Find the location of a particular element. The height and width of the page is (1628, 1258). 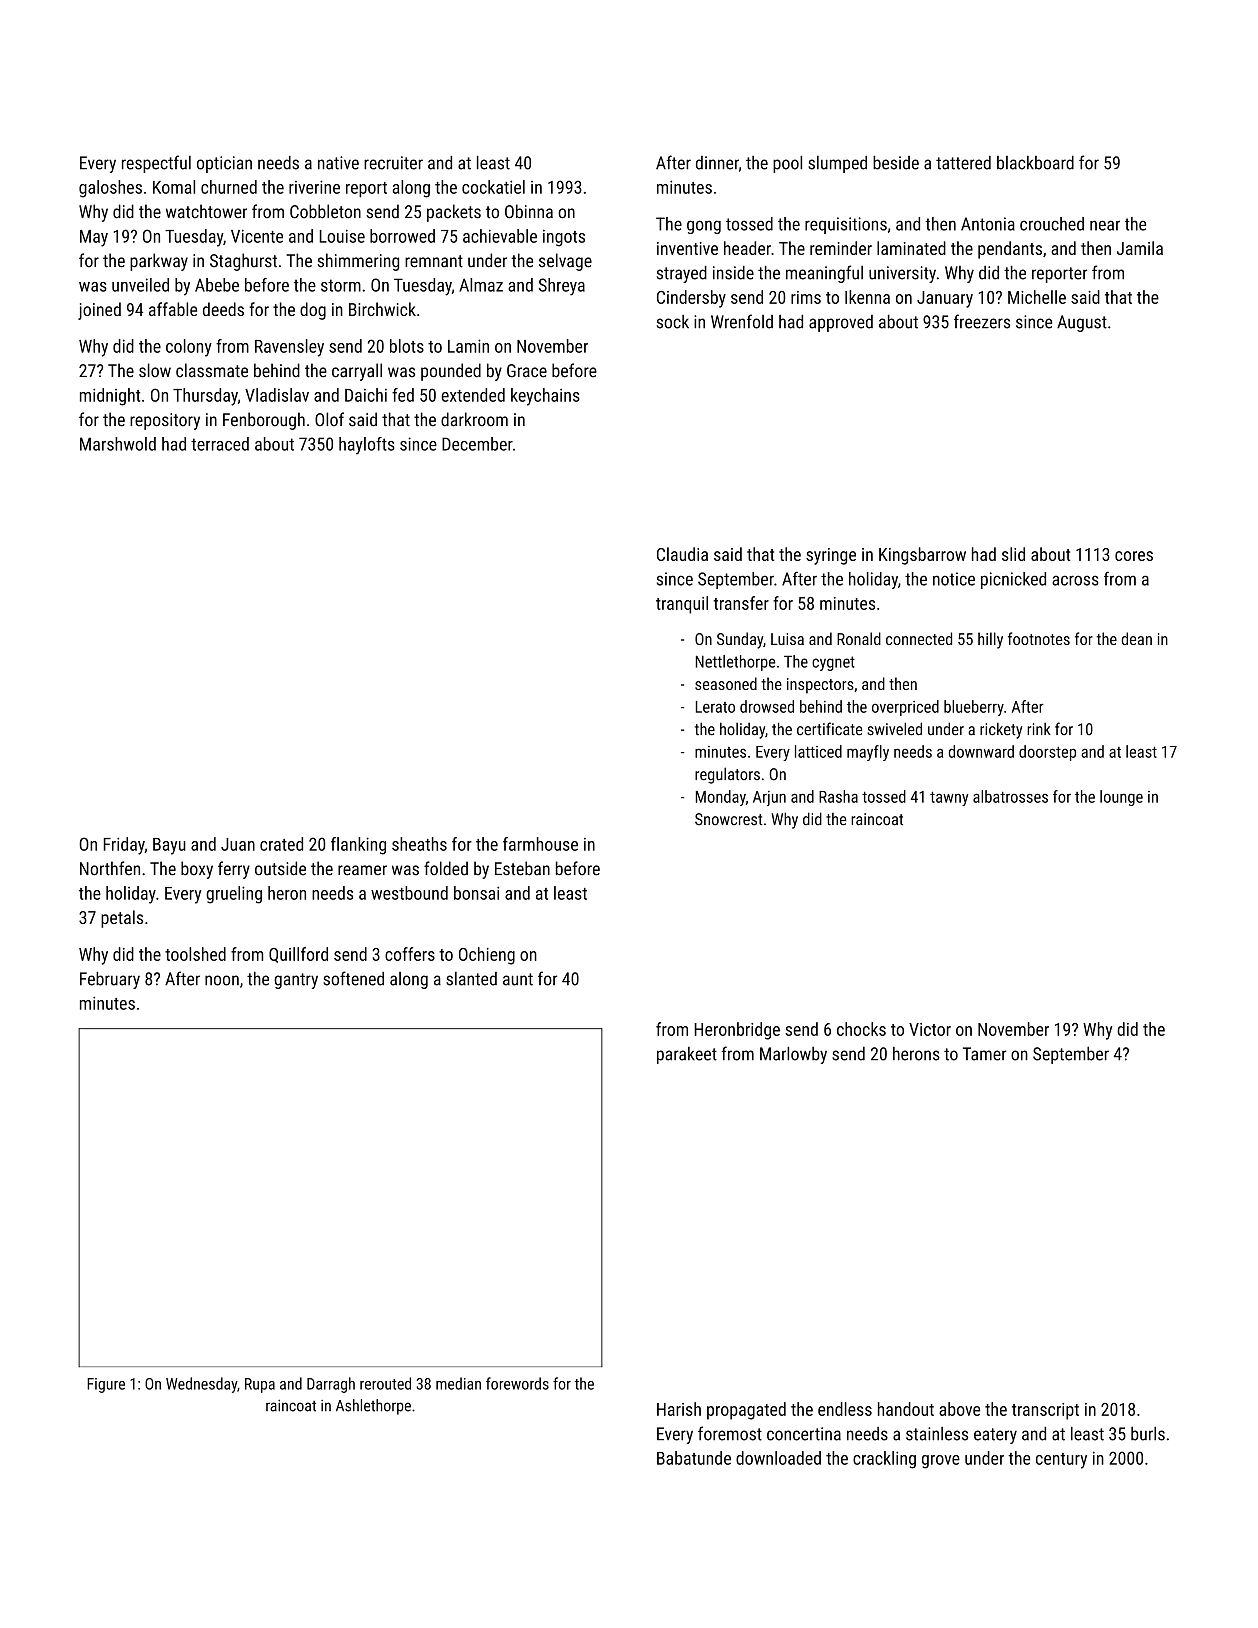

recruiter is located at coordinates (393, 163).
